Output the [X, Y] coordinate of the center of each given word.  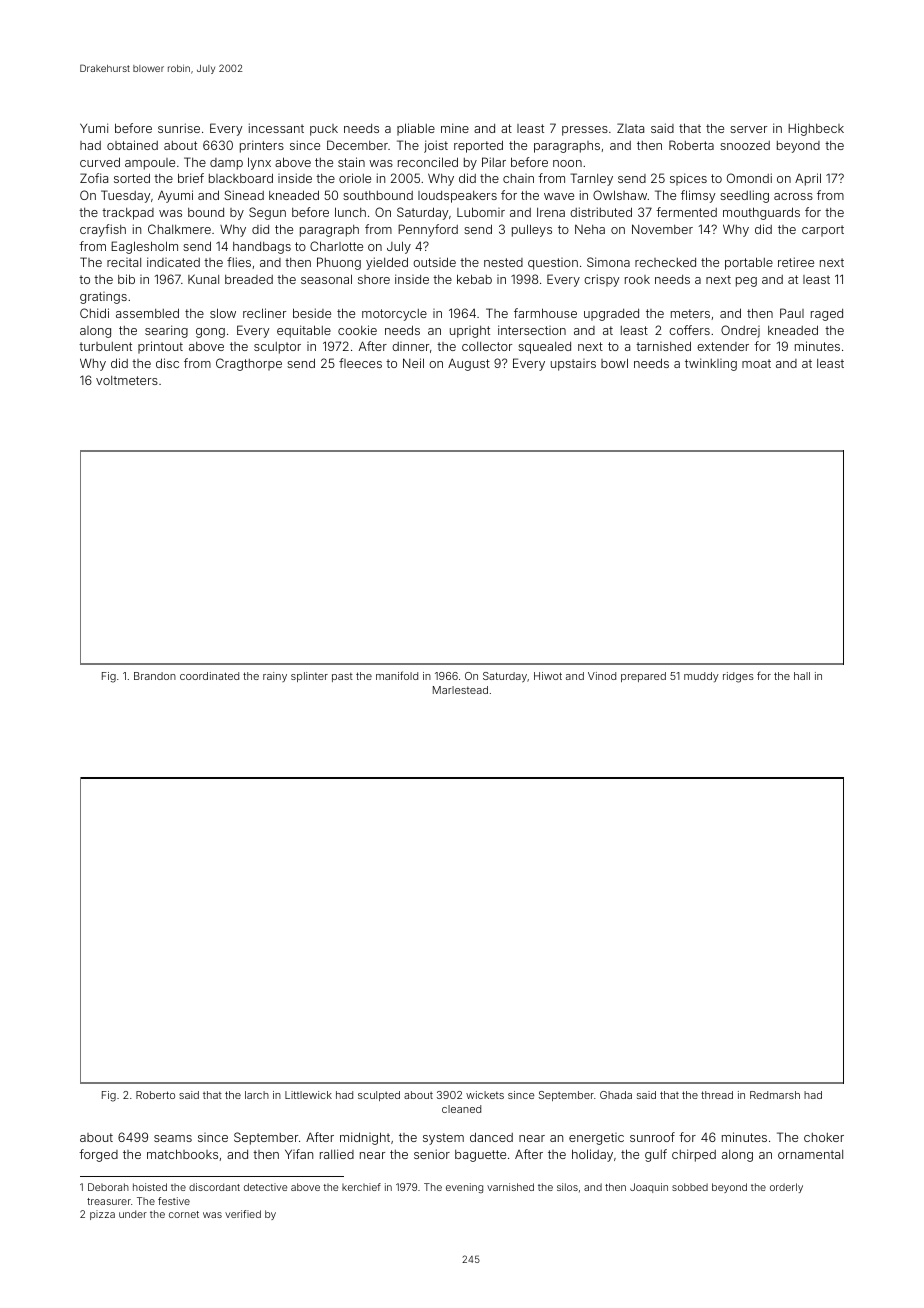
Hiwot [548, 676]
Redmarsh [775, 1095]
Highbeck [816, 129]
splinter [309, 677]
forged [98, 1155]
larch [257, 1095]
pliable [416, 129]
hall [802, 676]
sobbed [690, 1187]
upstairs [573, 365]
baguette [480, 1156]
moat [756, 363]
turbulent [105, 346]
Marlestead [460, 690]
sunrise [179, 128]
